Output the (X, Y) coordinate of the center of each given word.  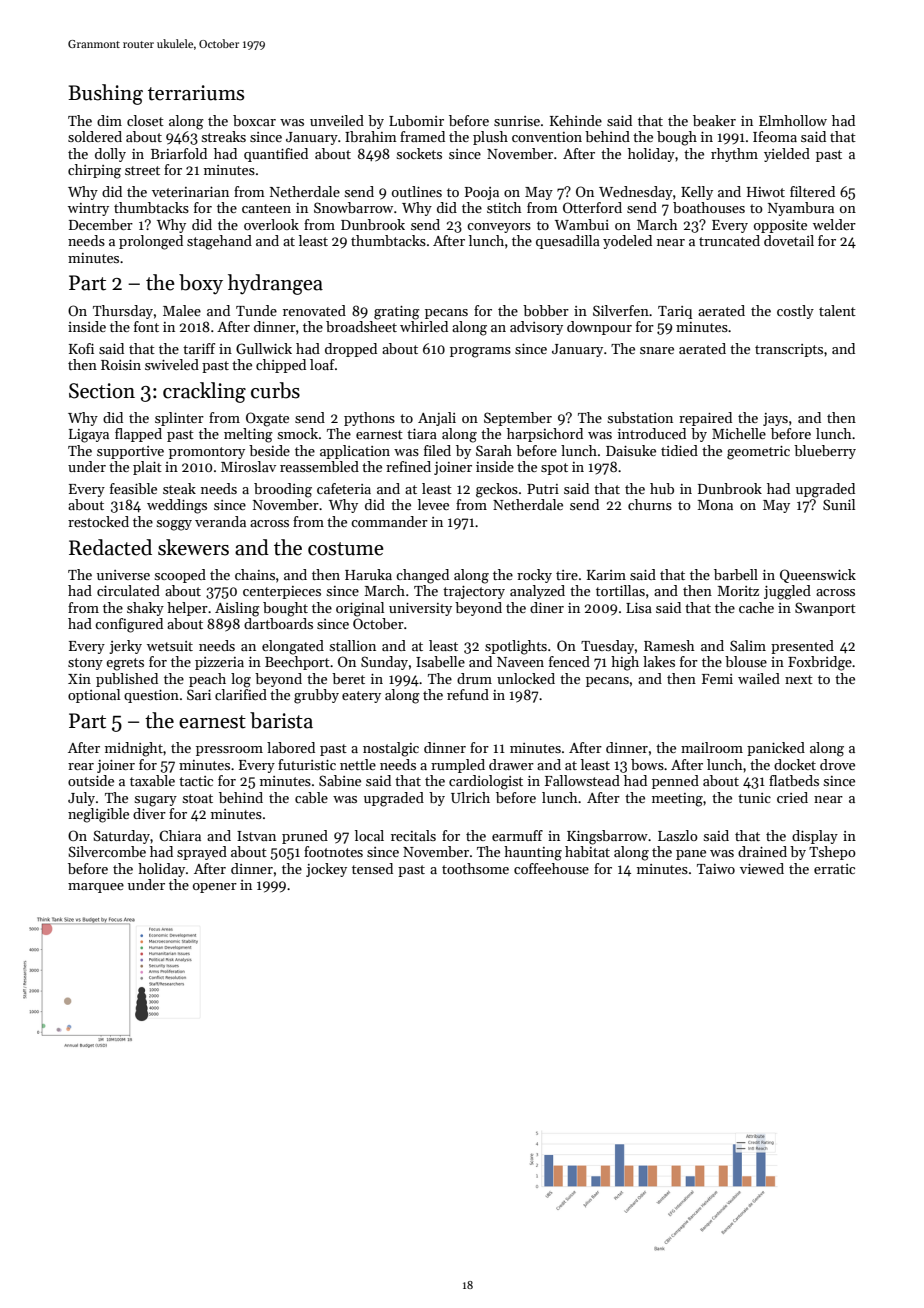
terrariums (196, 93)
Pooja (482, 193)
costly (795, 312)
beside (269, 450)
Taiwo (716, 869)
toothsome (475, 868)
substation (640, 417)
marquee (96, 888)
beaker (714, 120)
